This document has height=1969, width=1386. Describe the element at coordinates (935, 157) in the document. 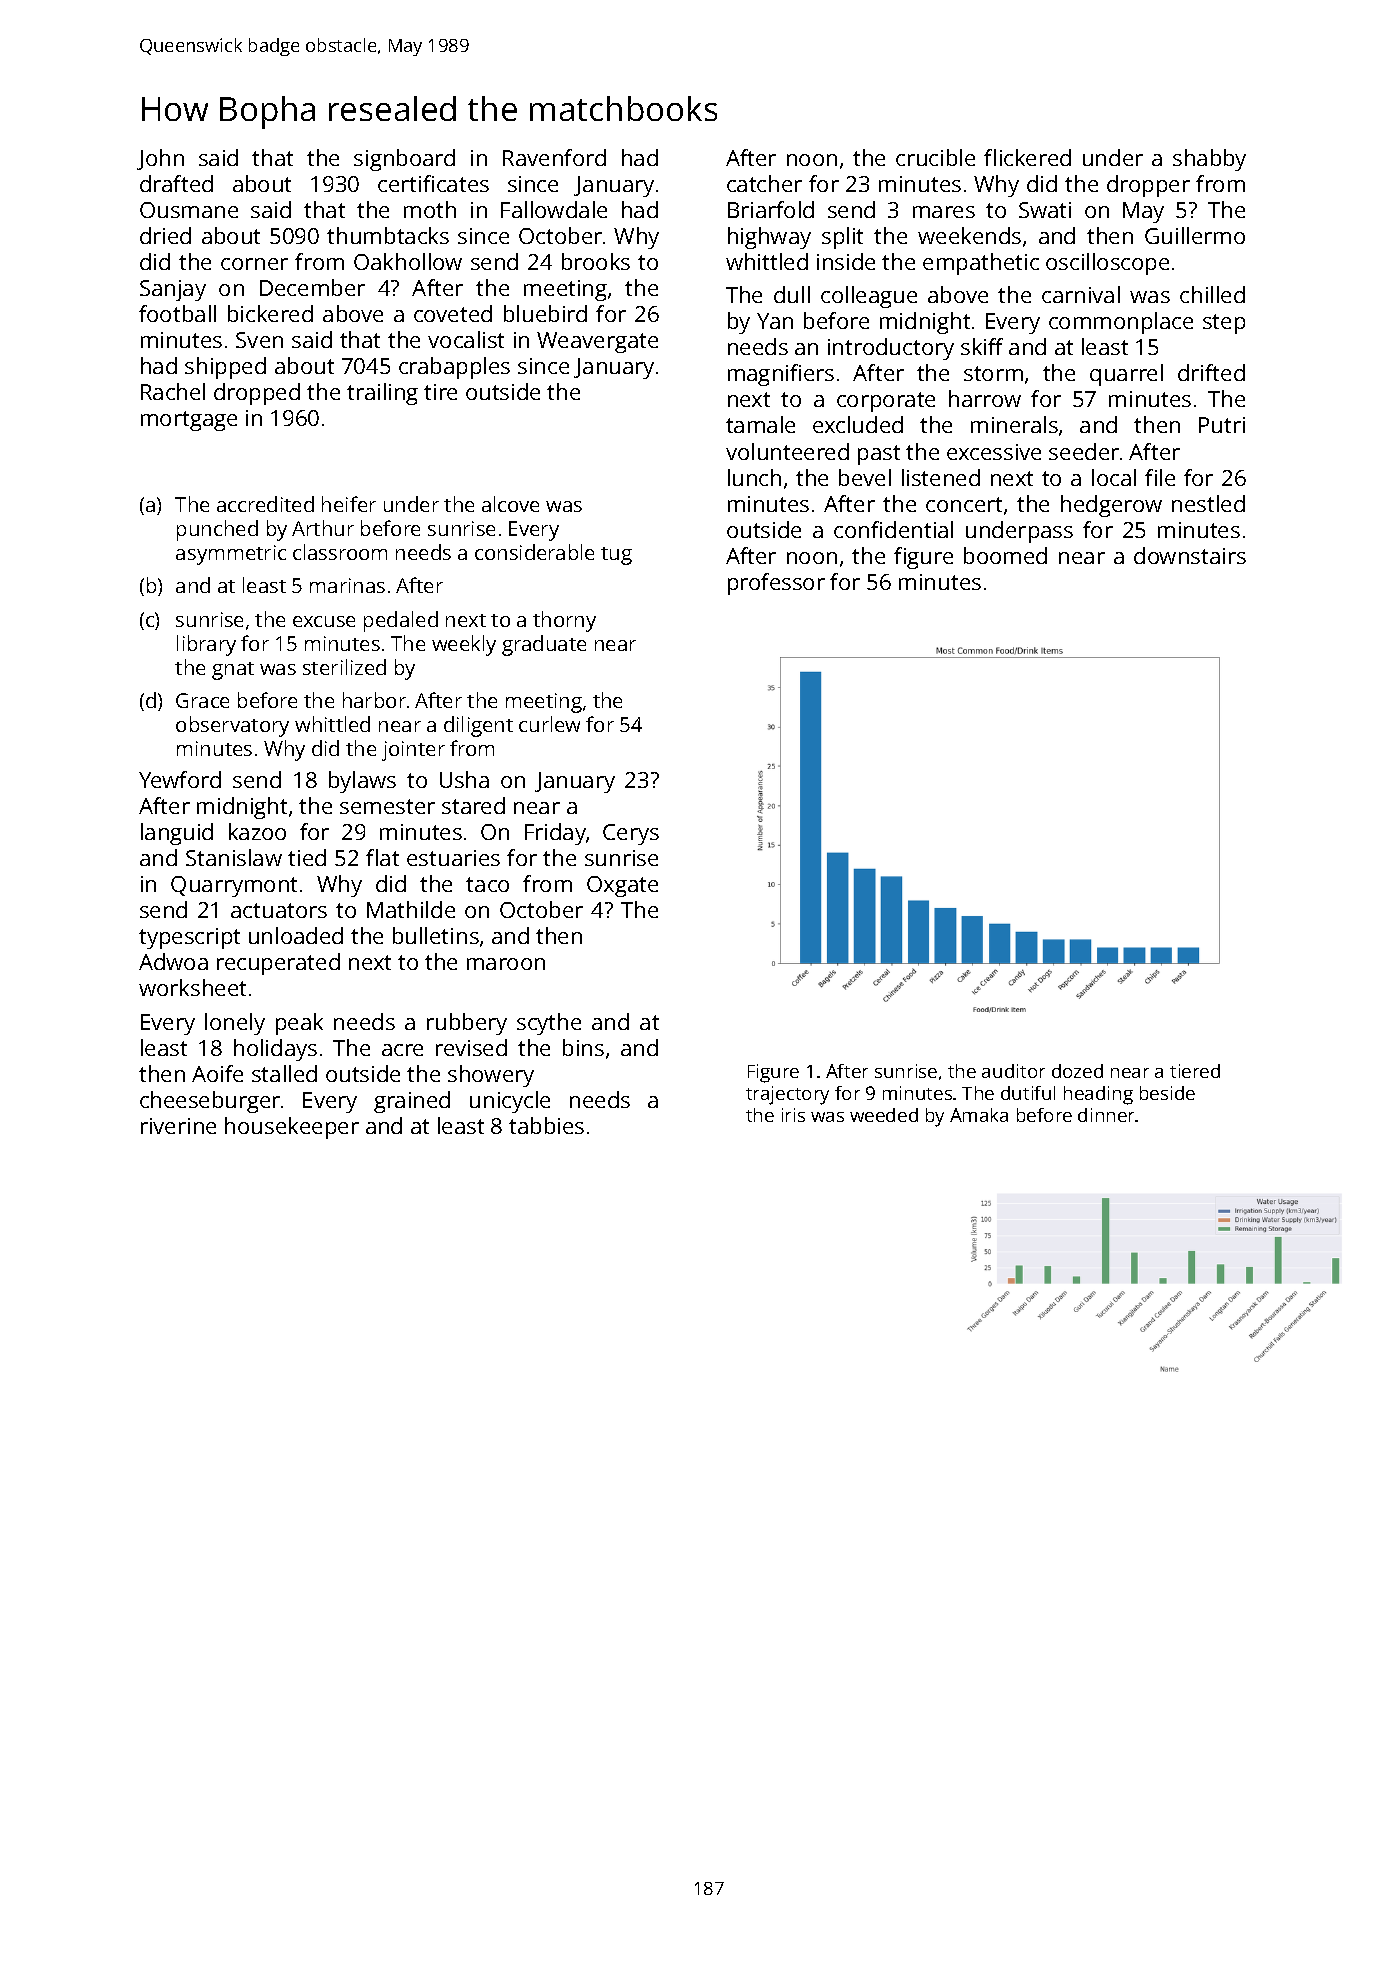

I see `crucible` at that location.
